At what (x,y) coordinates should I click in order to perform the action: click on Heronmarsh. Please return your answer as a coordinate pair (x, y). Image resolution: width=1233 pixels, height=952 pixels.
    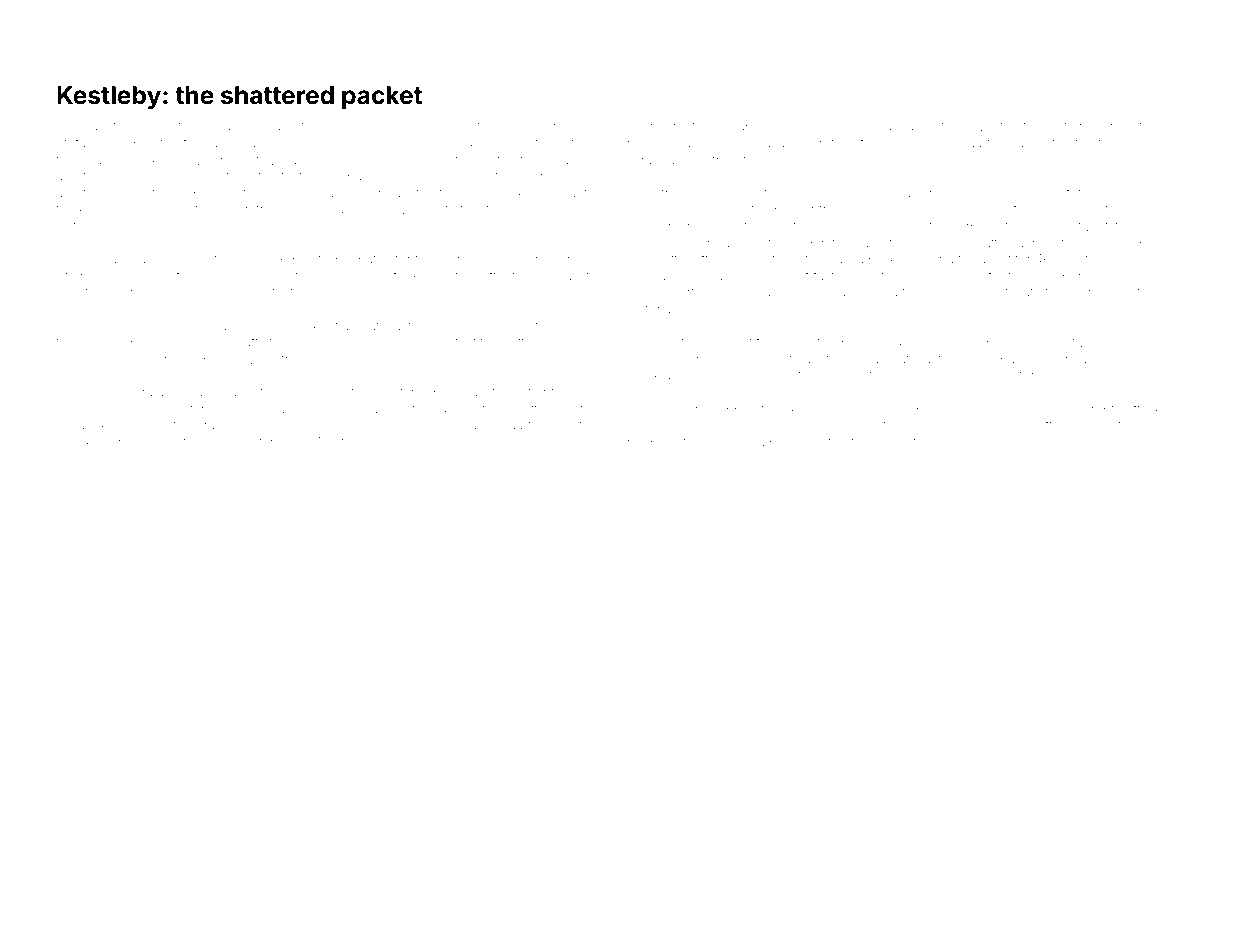
    Looking at the image, I should click on (325, 209).
